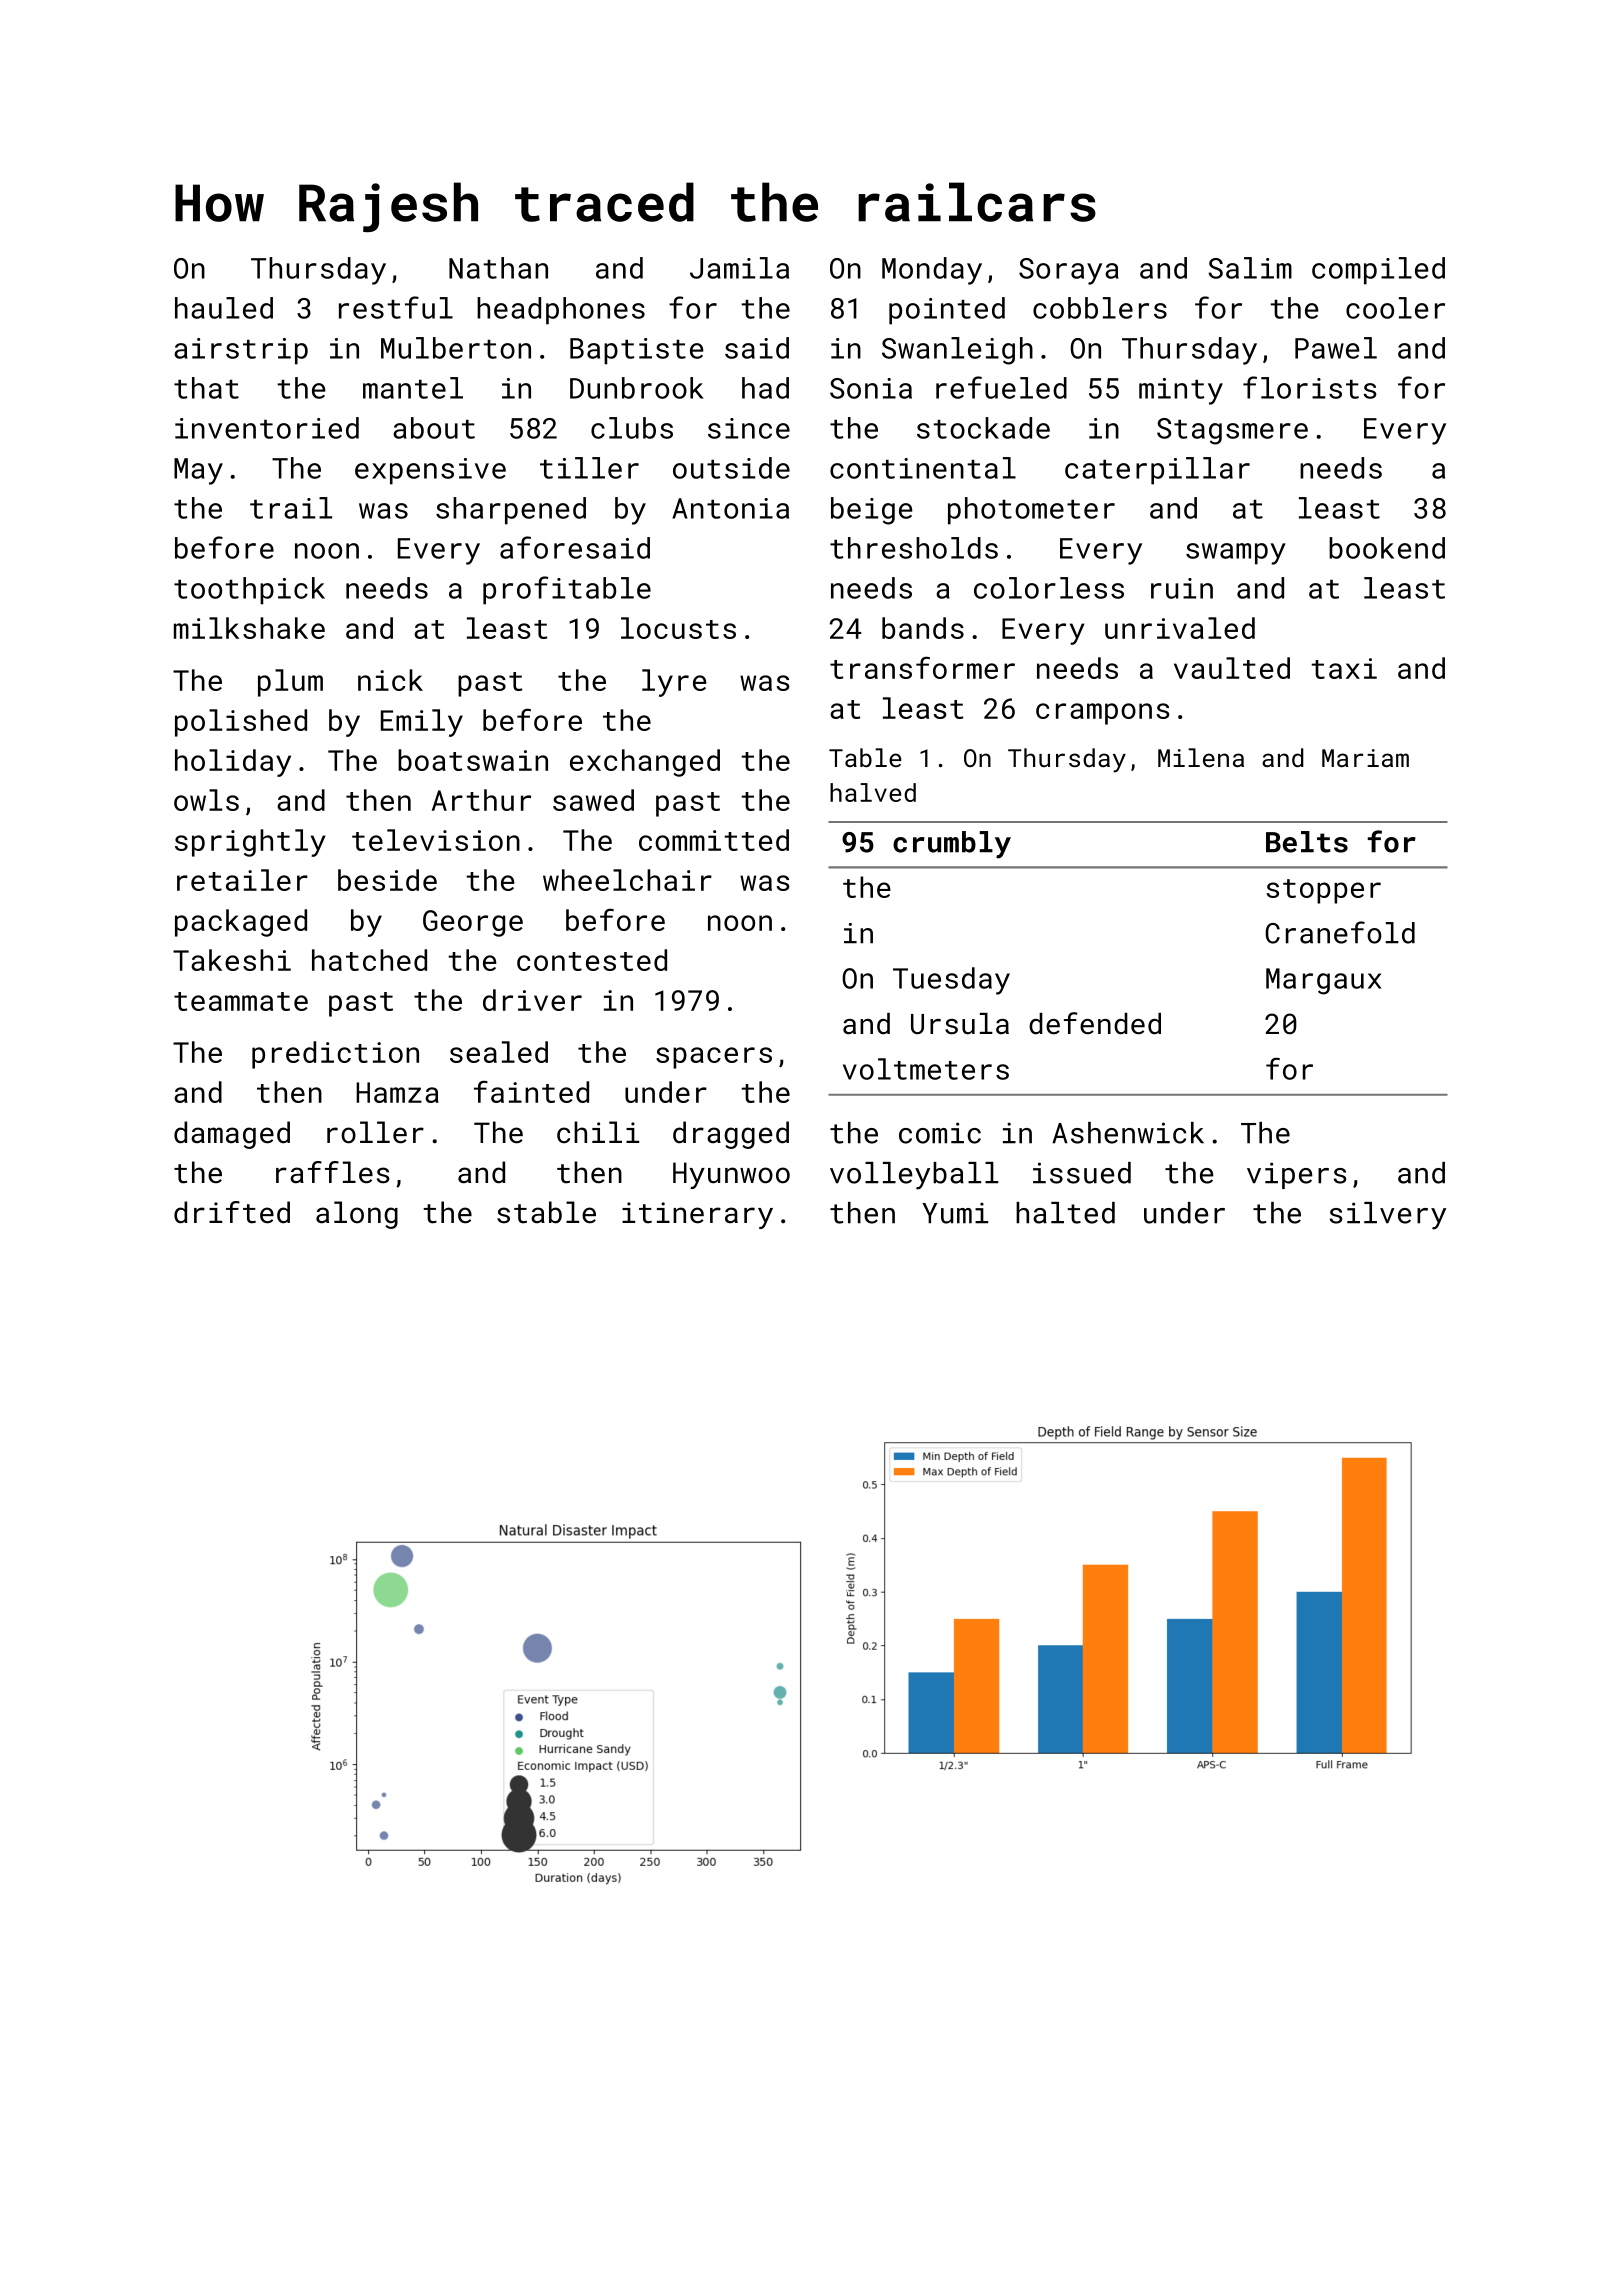  I want to click on Salim, so click(1250, 268).
